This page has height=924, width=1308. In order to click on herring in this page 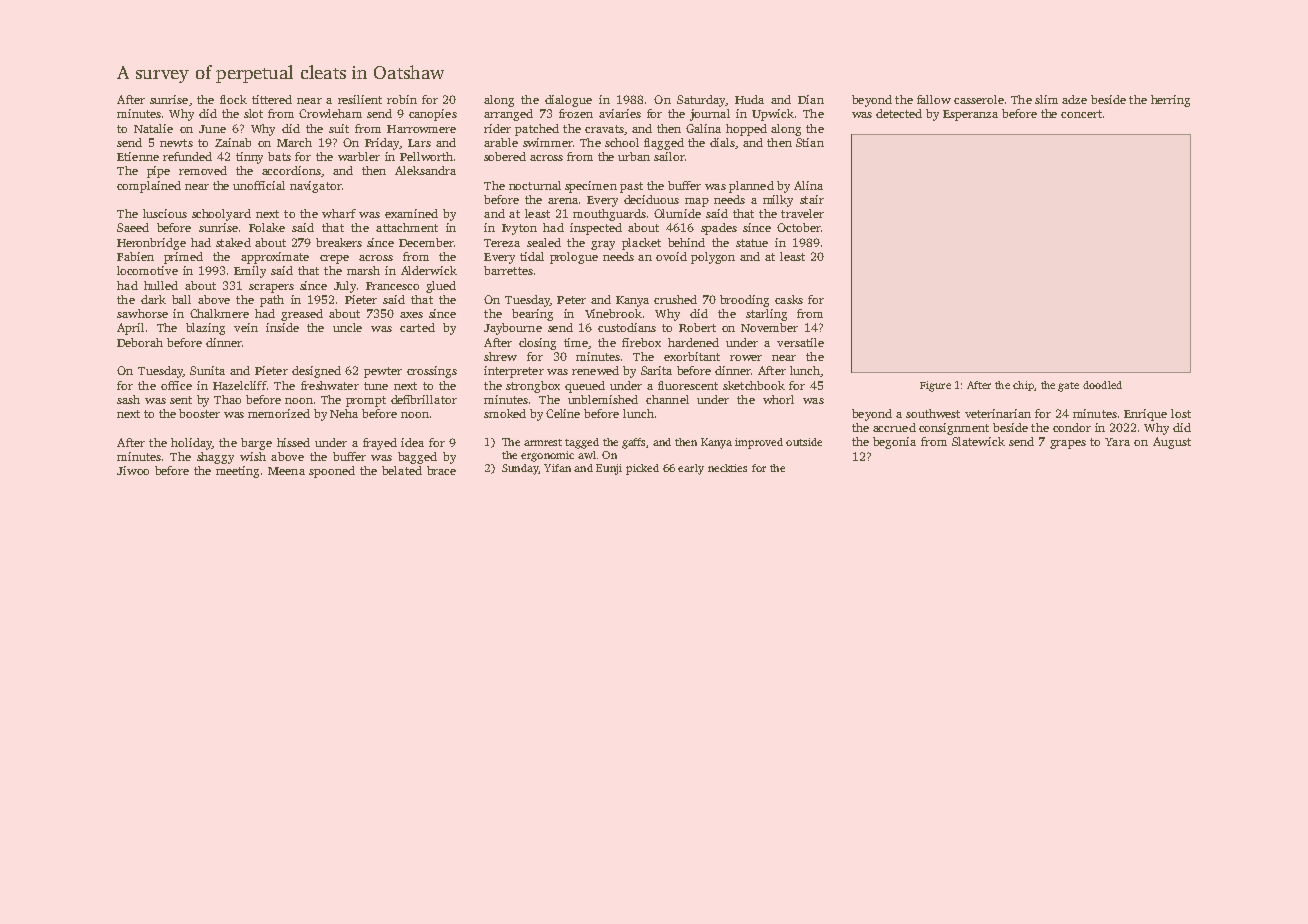, I will do `click(1170, 101)`.
